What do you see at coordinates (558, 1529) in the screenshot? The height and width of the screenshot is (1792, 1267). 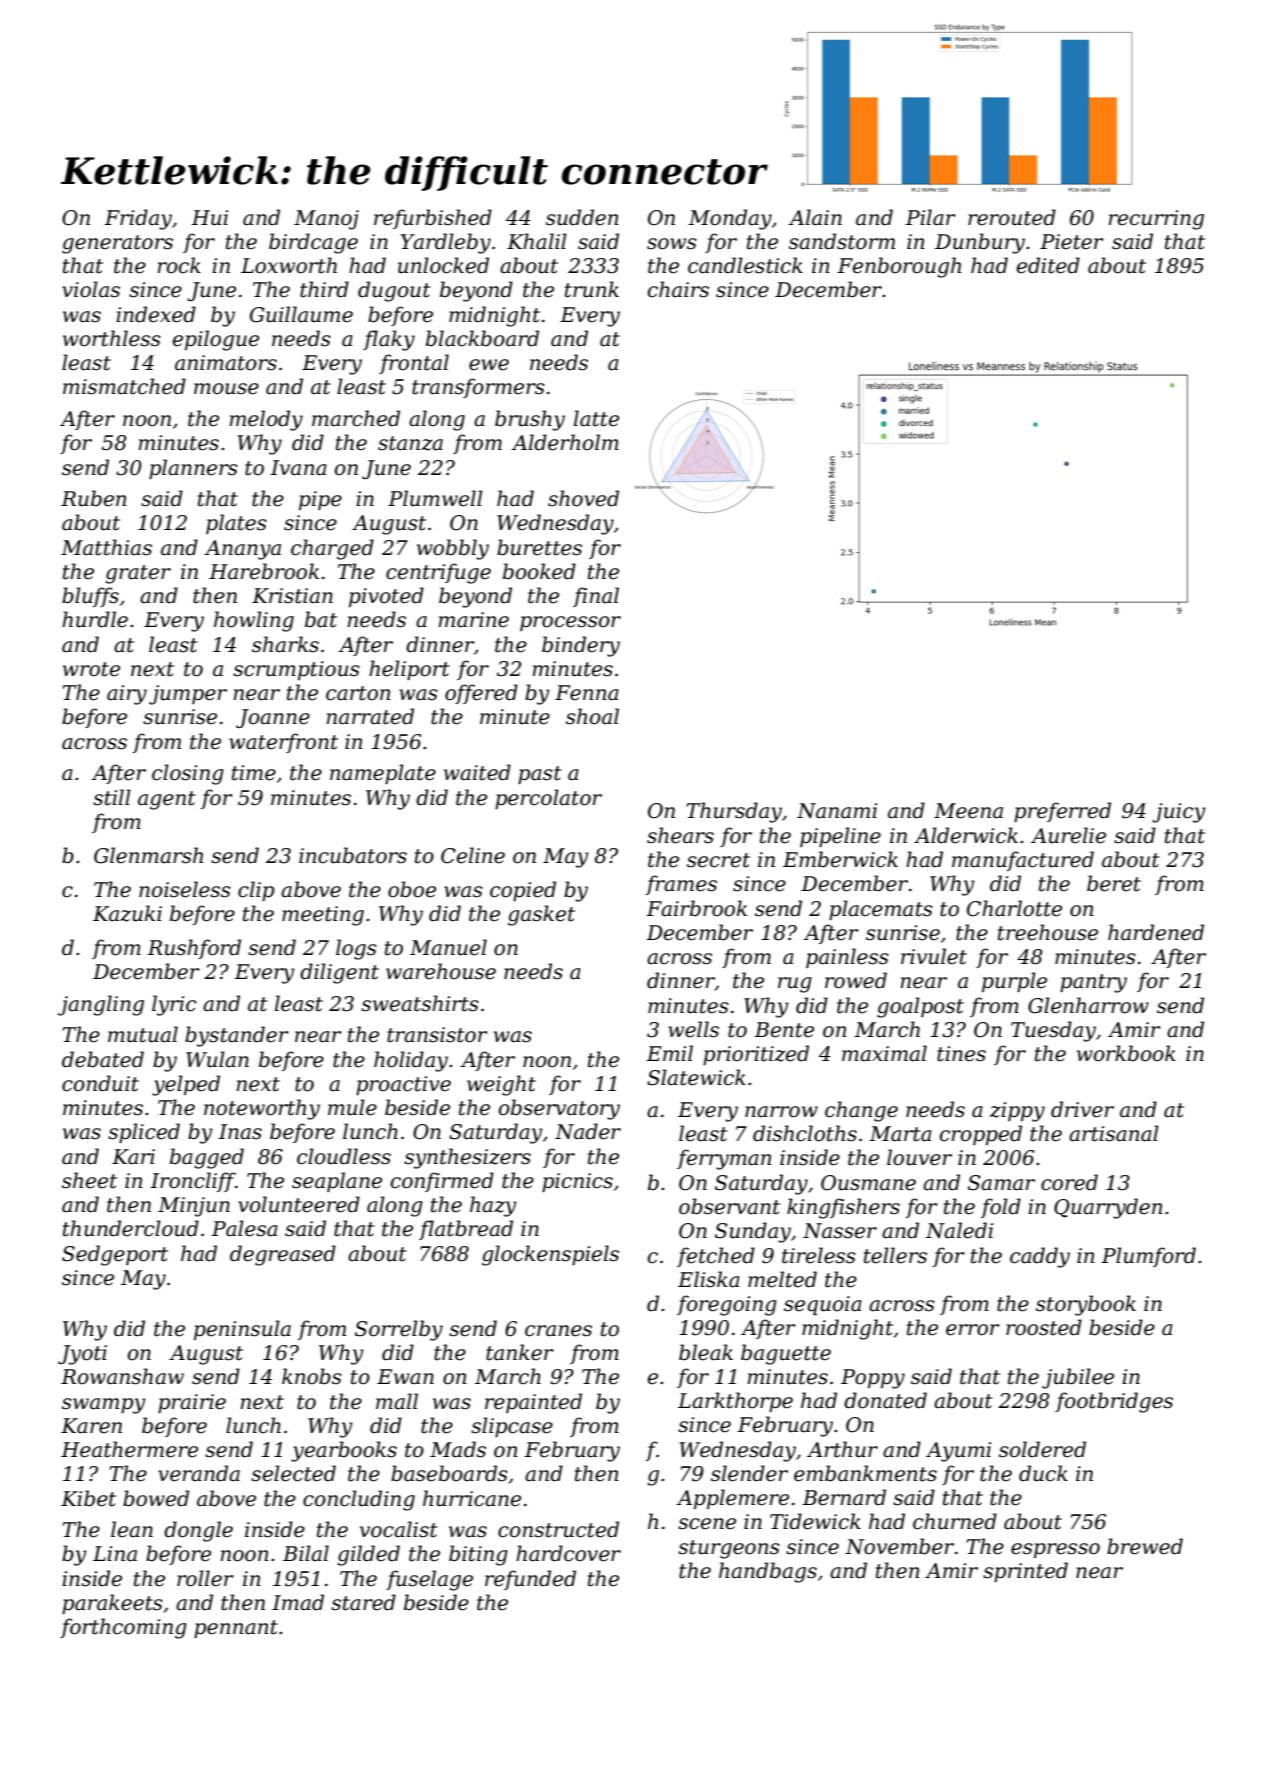 I see `constructed` at bounding box center [558, 1529].
